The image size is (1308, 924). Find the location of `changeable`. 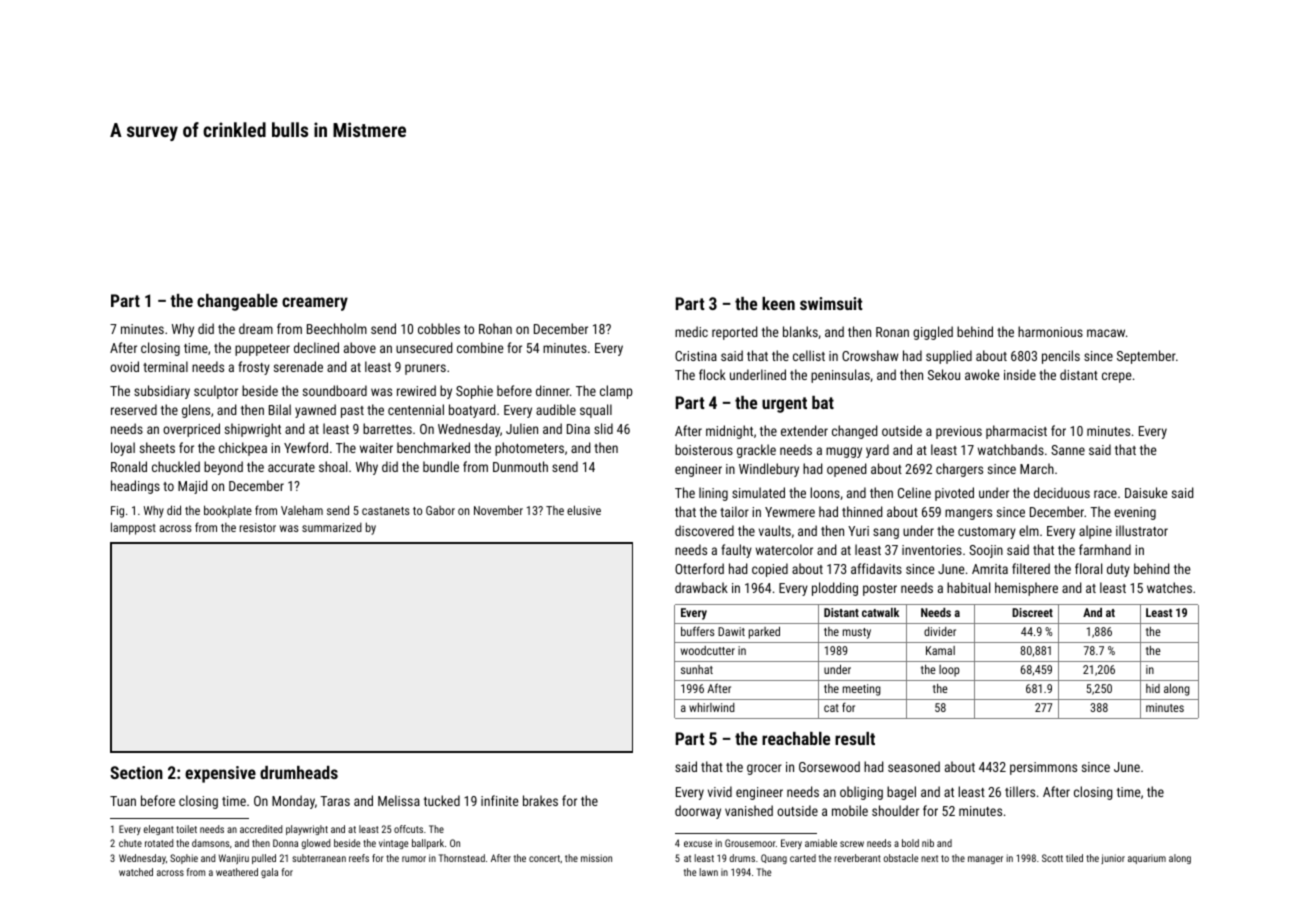

changeable is located at coordinates (237, 302).
